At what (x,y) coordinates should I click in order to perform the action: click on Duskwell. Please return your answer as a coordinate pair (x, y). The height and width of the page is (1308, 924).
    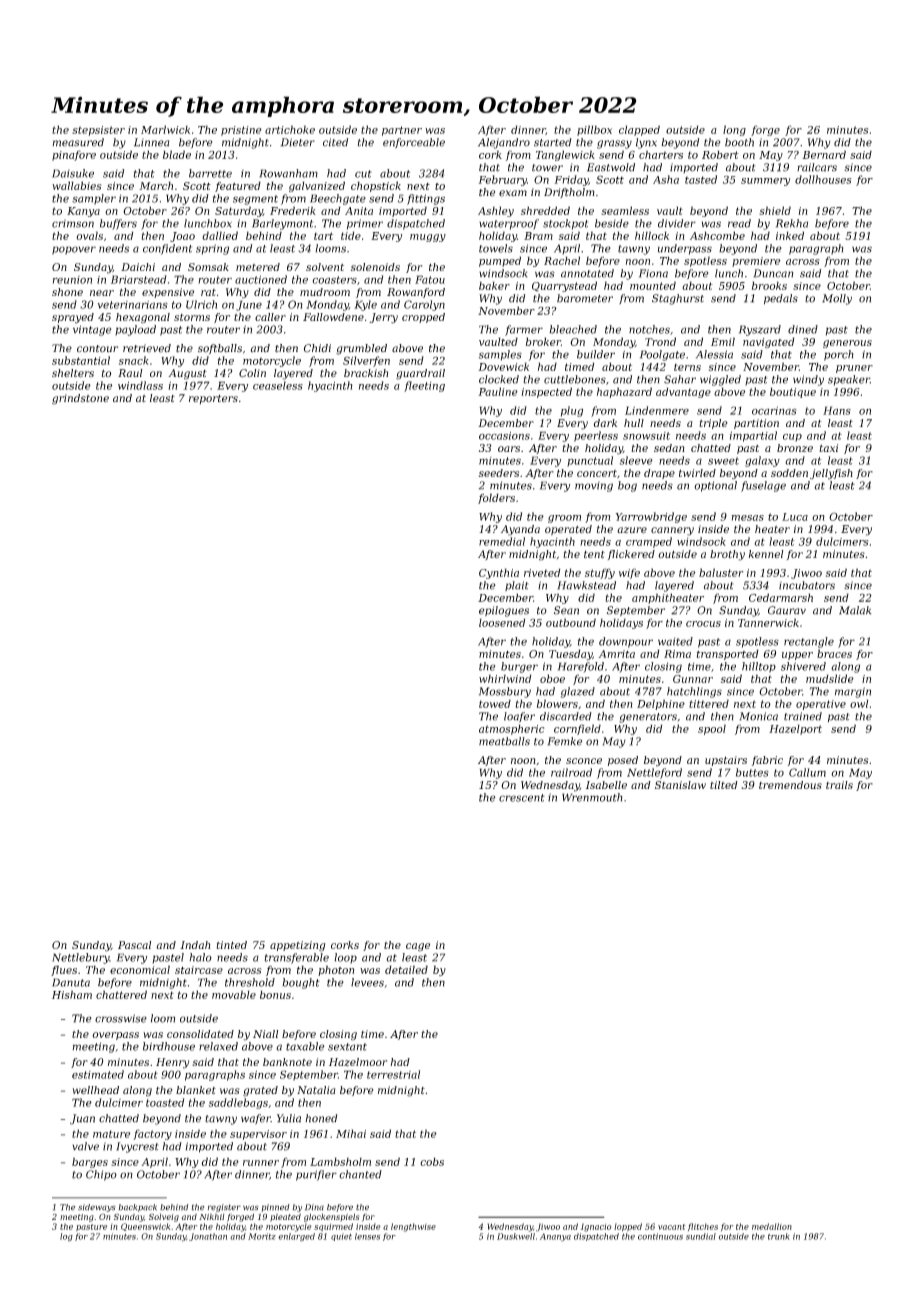
    Looking at the image, I should click on (516, 1236).
